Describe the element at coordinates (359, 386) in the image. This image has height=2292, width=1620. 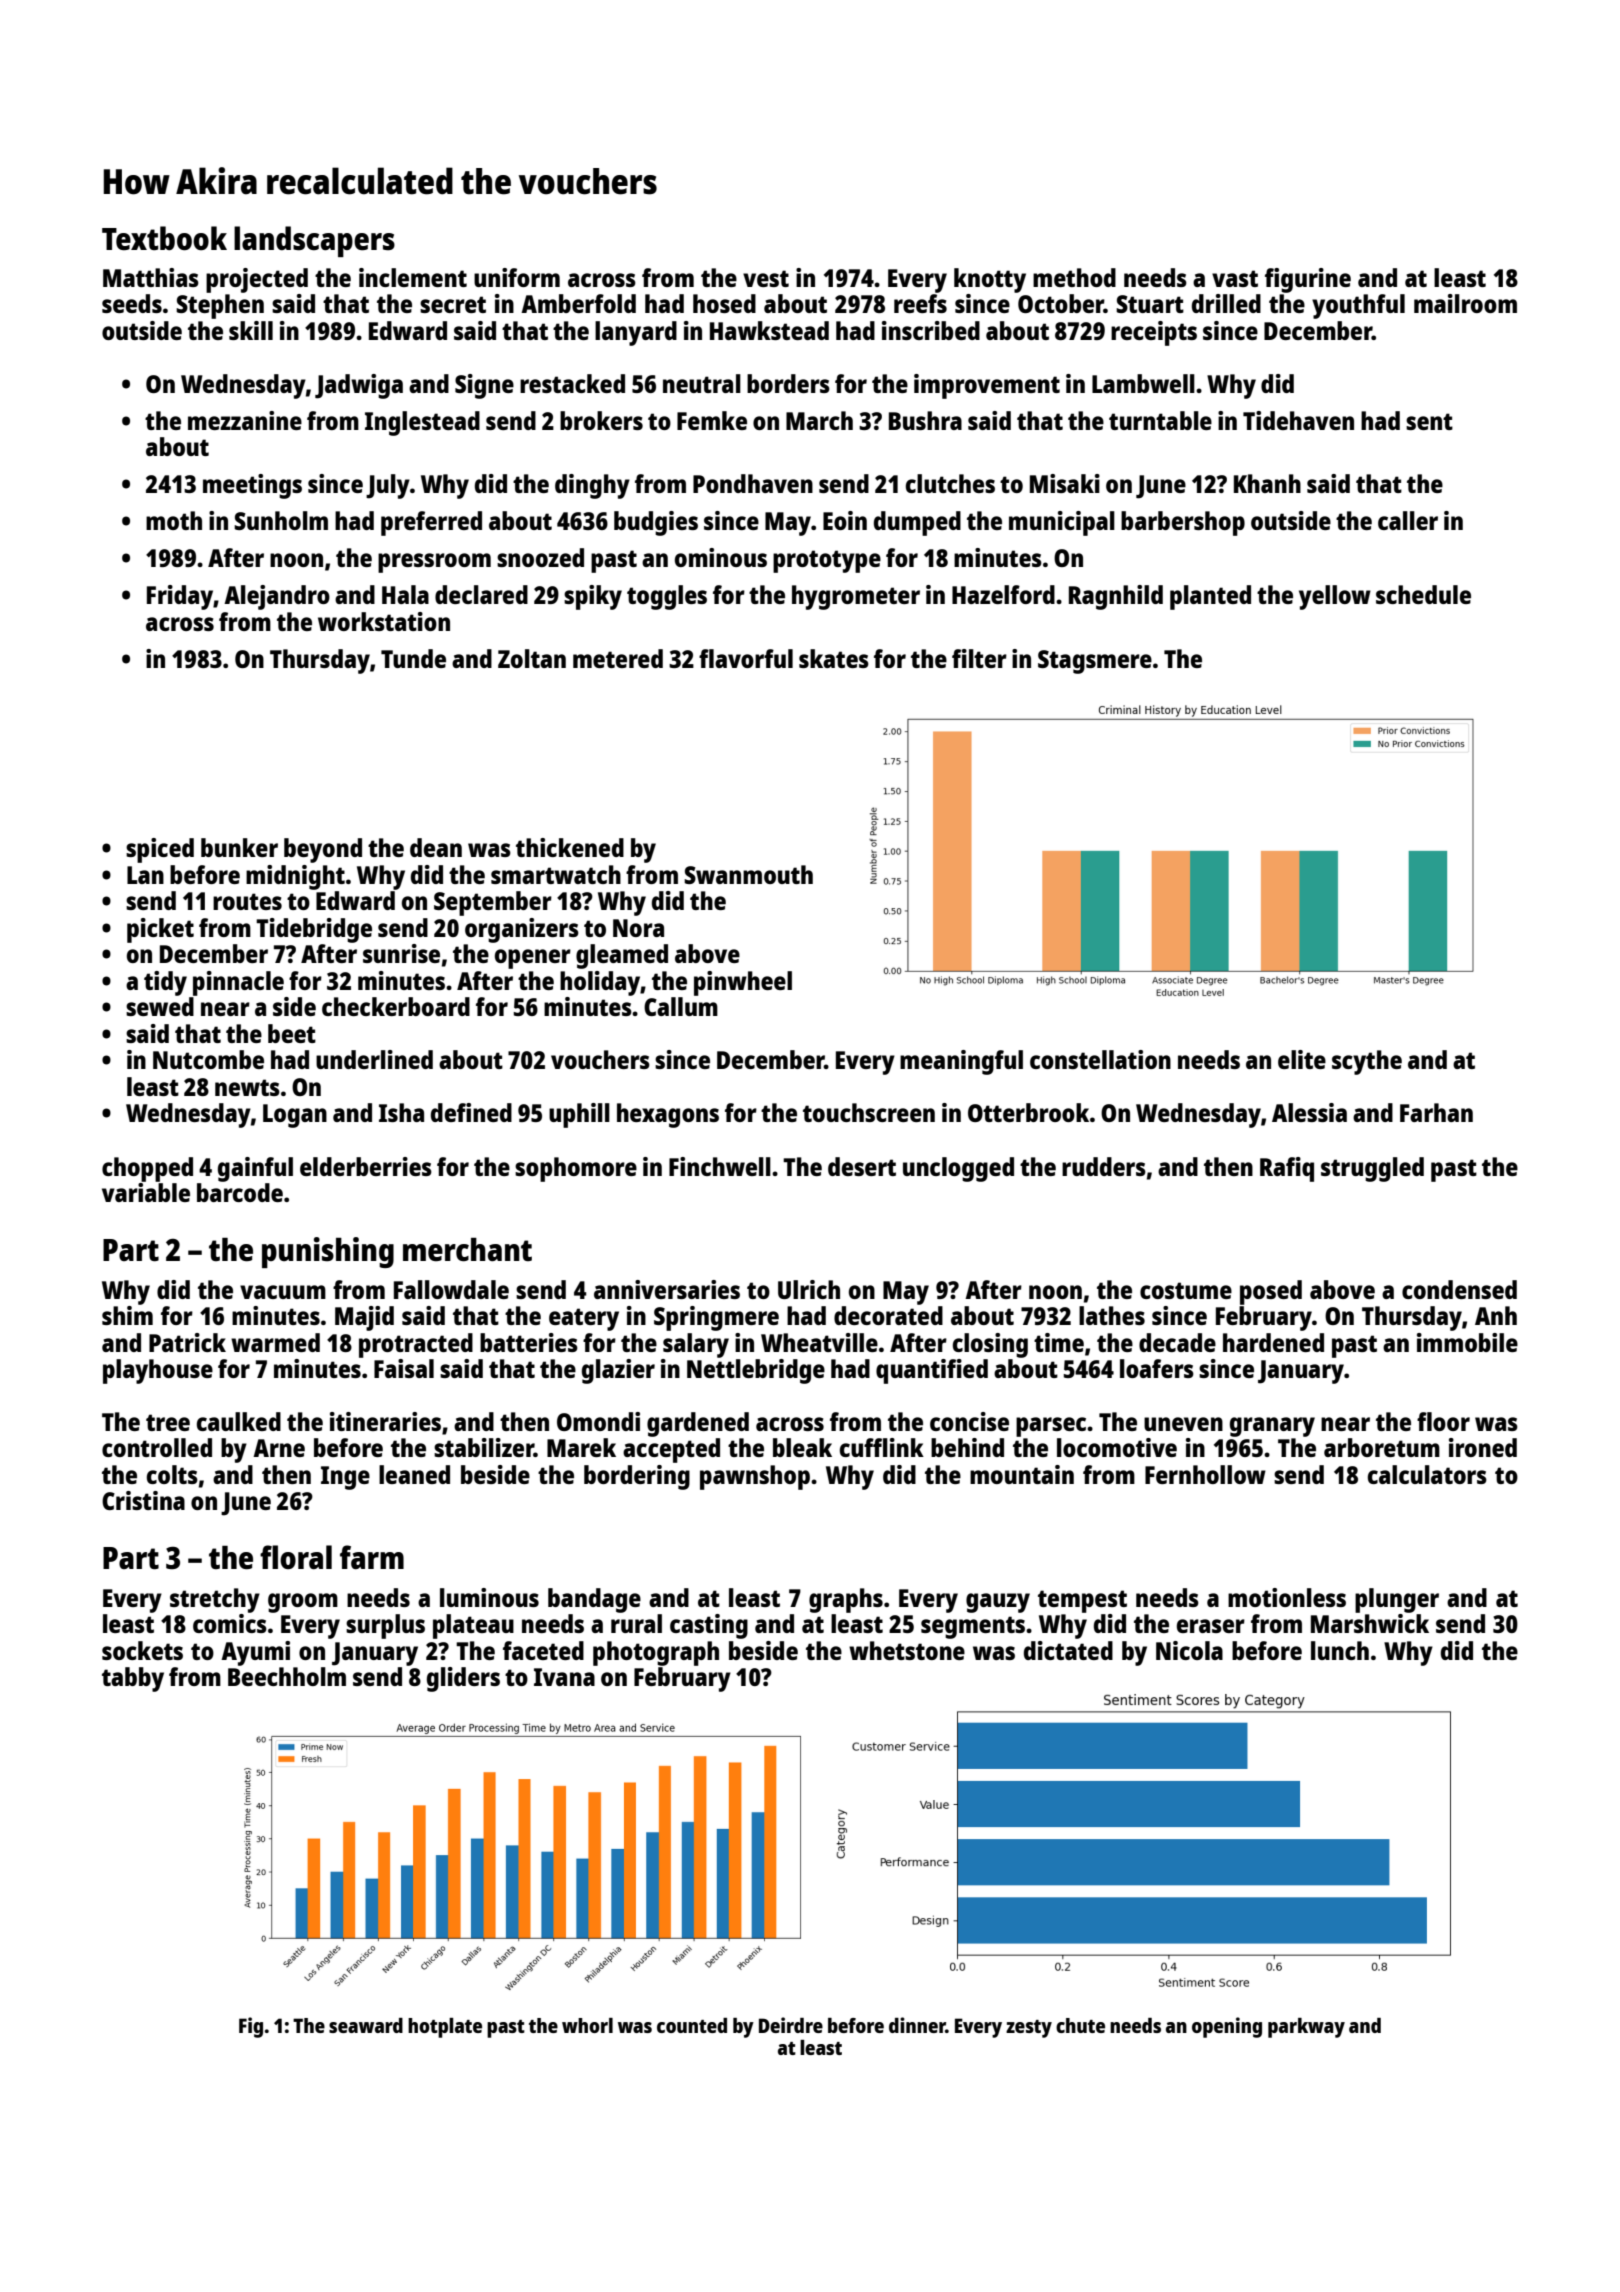
I see `Jadwiga` at that location.
